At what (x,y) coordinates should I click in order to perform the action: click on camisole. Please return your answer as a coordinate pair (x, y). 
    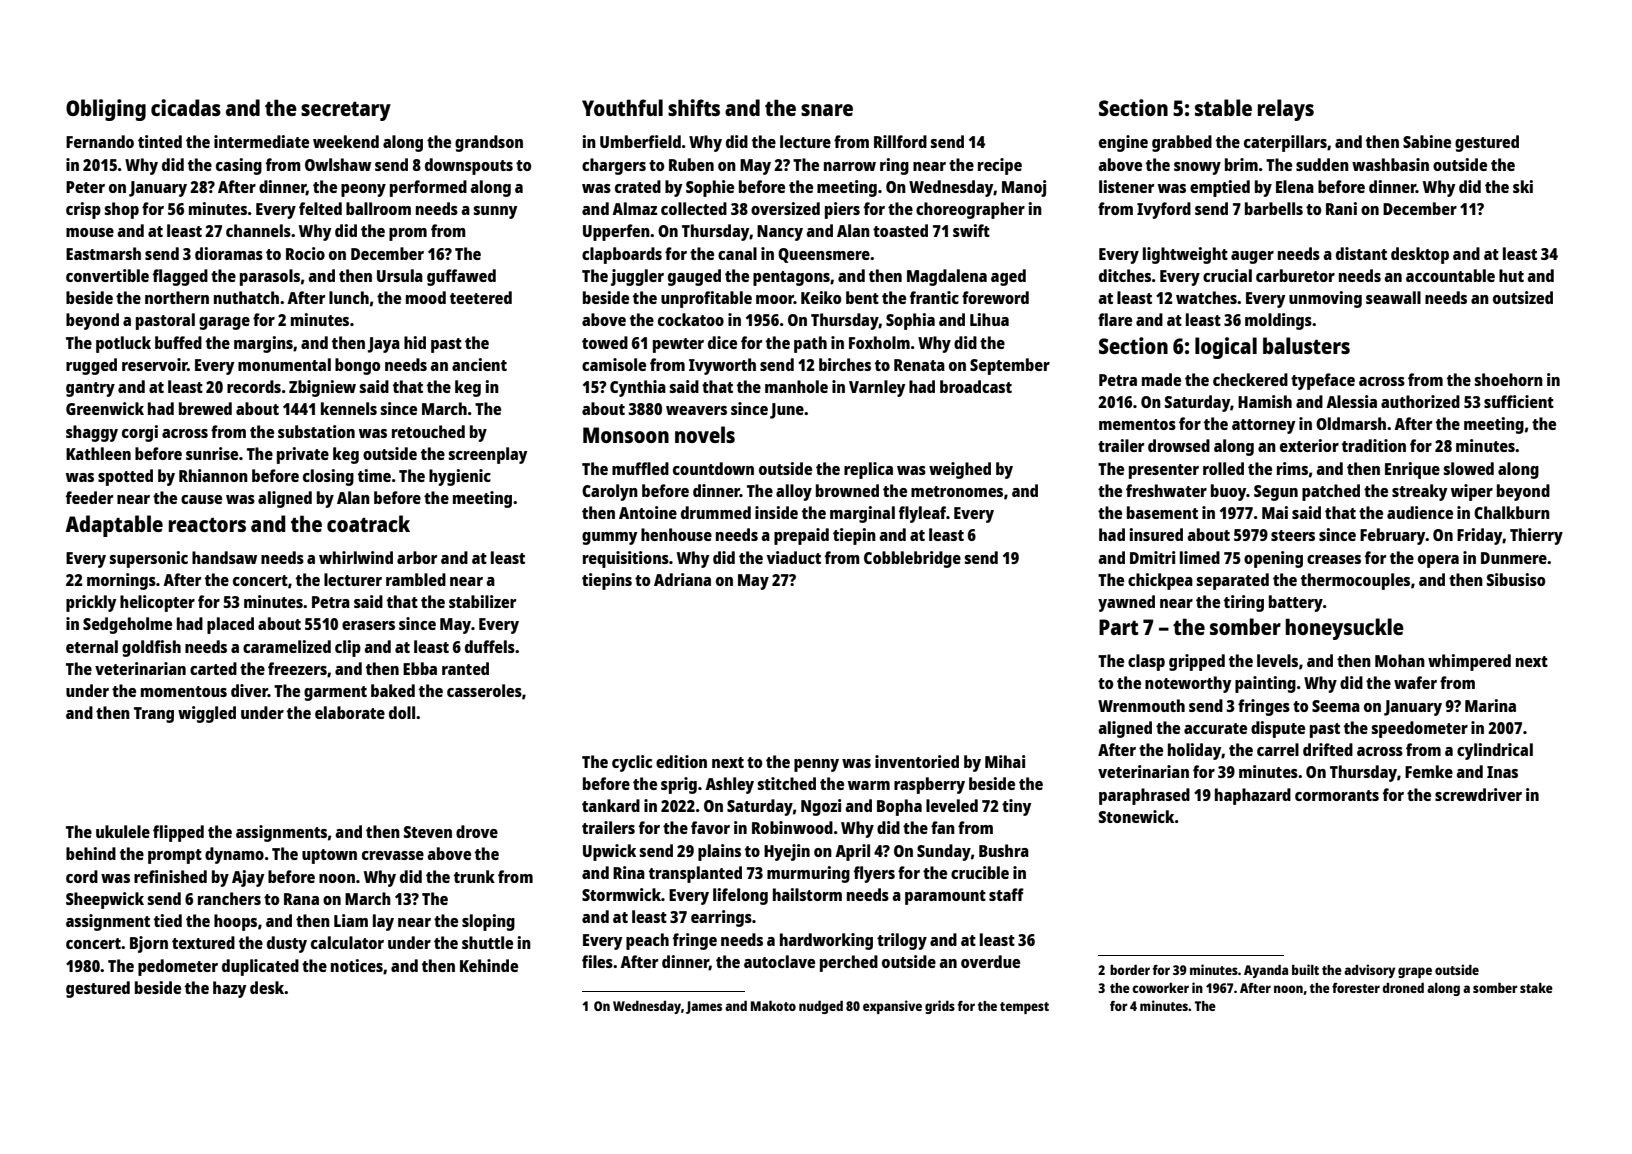
    Looking at the image, I should click on (614, 364).
